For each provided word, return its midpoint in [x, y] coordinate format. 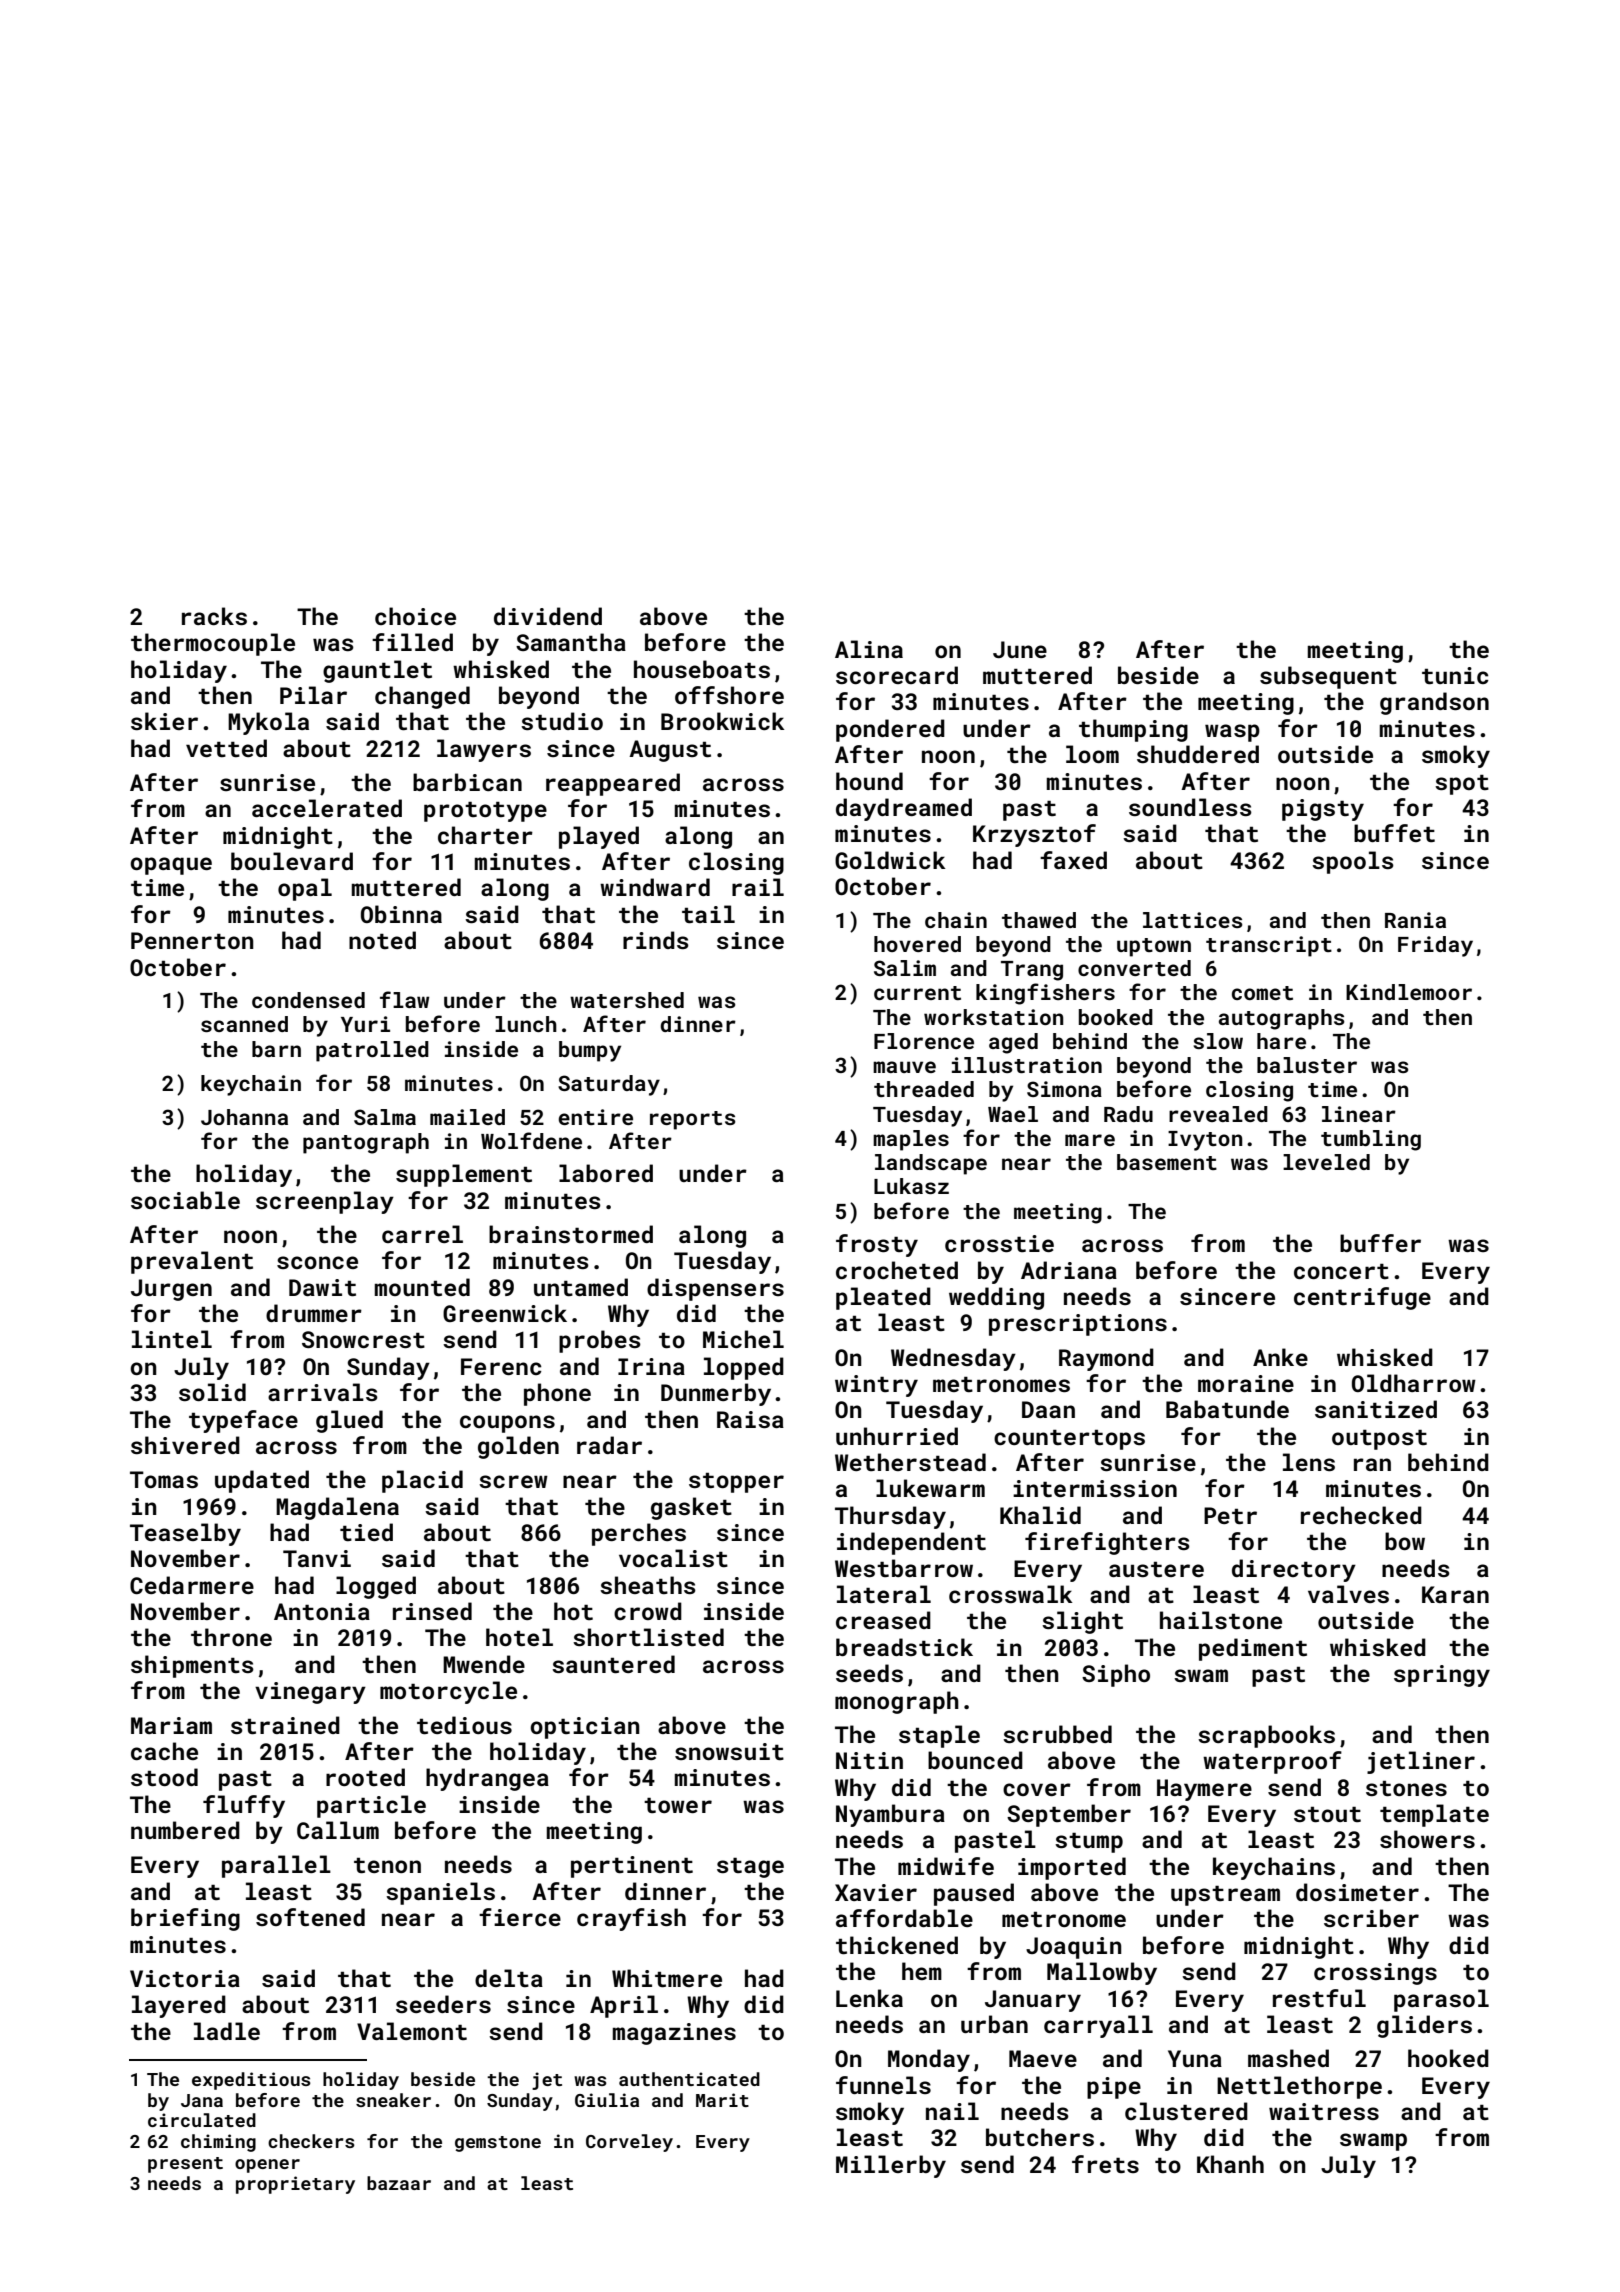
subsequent [1328, 677]
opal [305, 889]
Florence [924, 1041]
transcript [1269, 946]
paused [974, 1894]
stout [1327, 1814]
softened [310, 1917]
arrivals [323, 1392]
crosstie [999, 1243]
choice [415, 616]
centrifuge [1362, 1298]
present [185, 2165]
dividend [548, 616]
